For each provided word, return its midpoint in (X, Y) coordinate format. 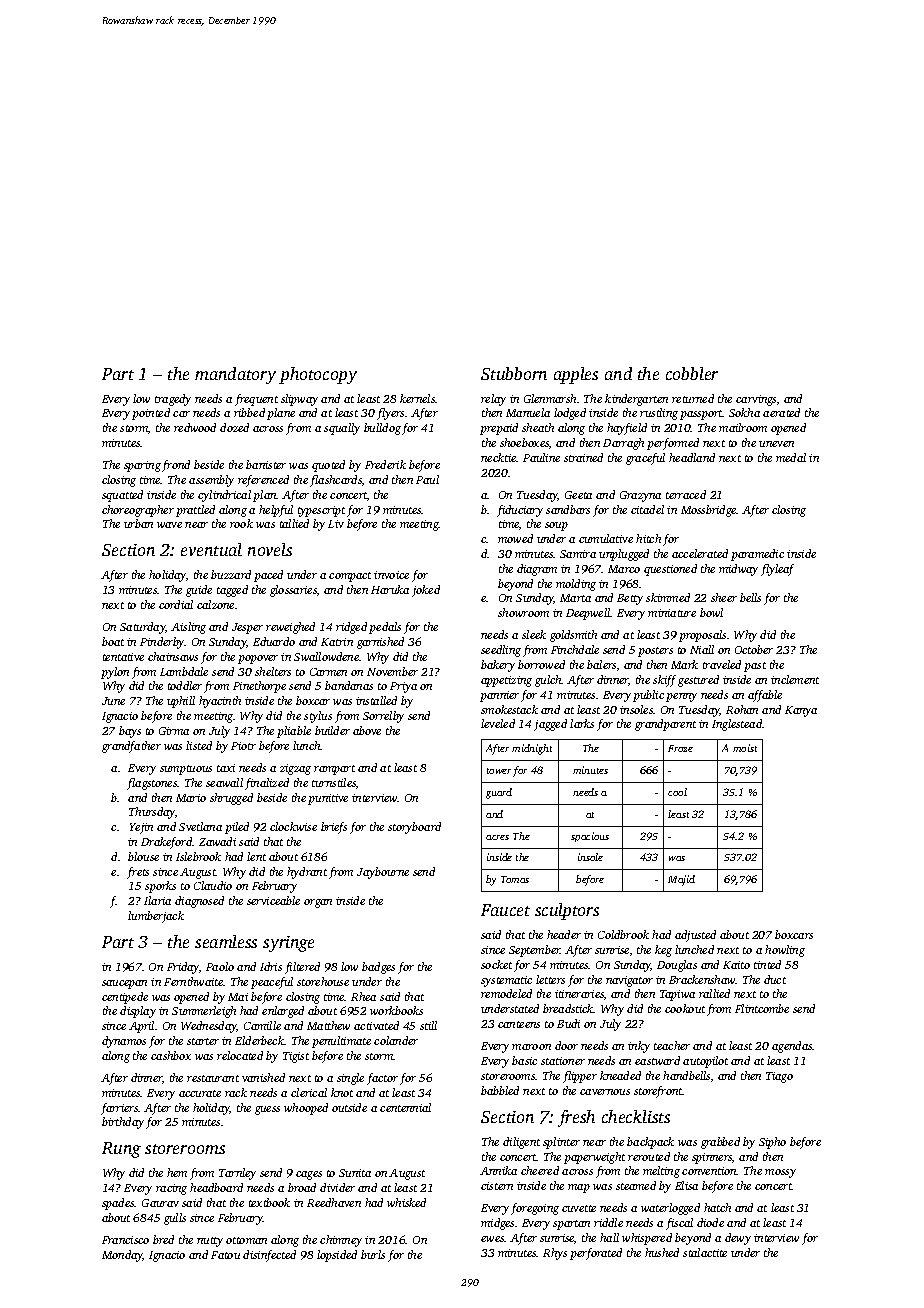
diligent (521, 1143)
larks (582, 723)
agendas (792, 1047)
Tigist (296, 1057)
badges (378, 968)
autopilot (705, 1062)
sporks (160, 887)
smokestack (509, 709)
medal (791, 457)
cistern (497, 1186)
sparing (142, 466)
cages (309, 1175)
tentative (123, 657)
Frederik (385, 464)
